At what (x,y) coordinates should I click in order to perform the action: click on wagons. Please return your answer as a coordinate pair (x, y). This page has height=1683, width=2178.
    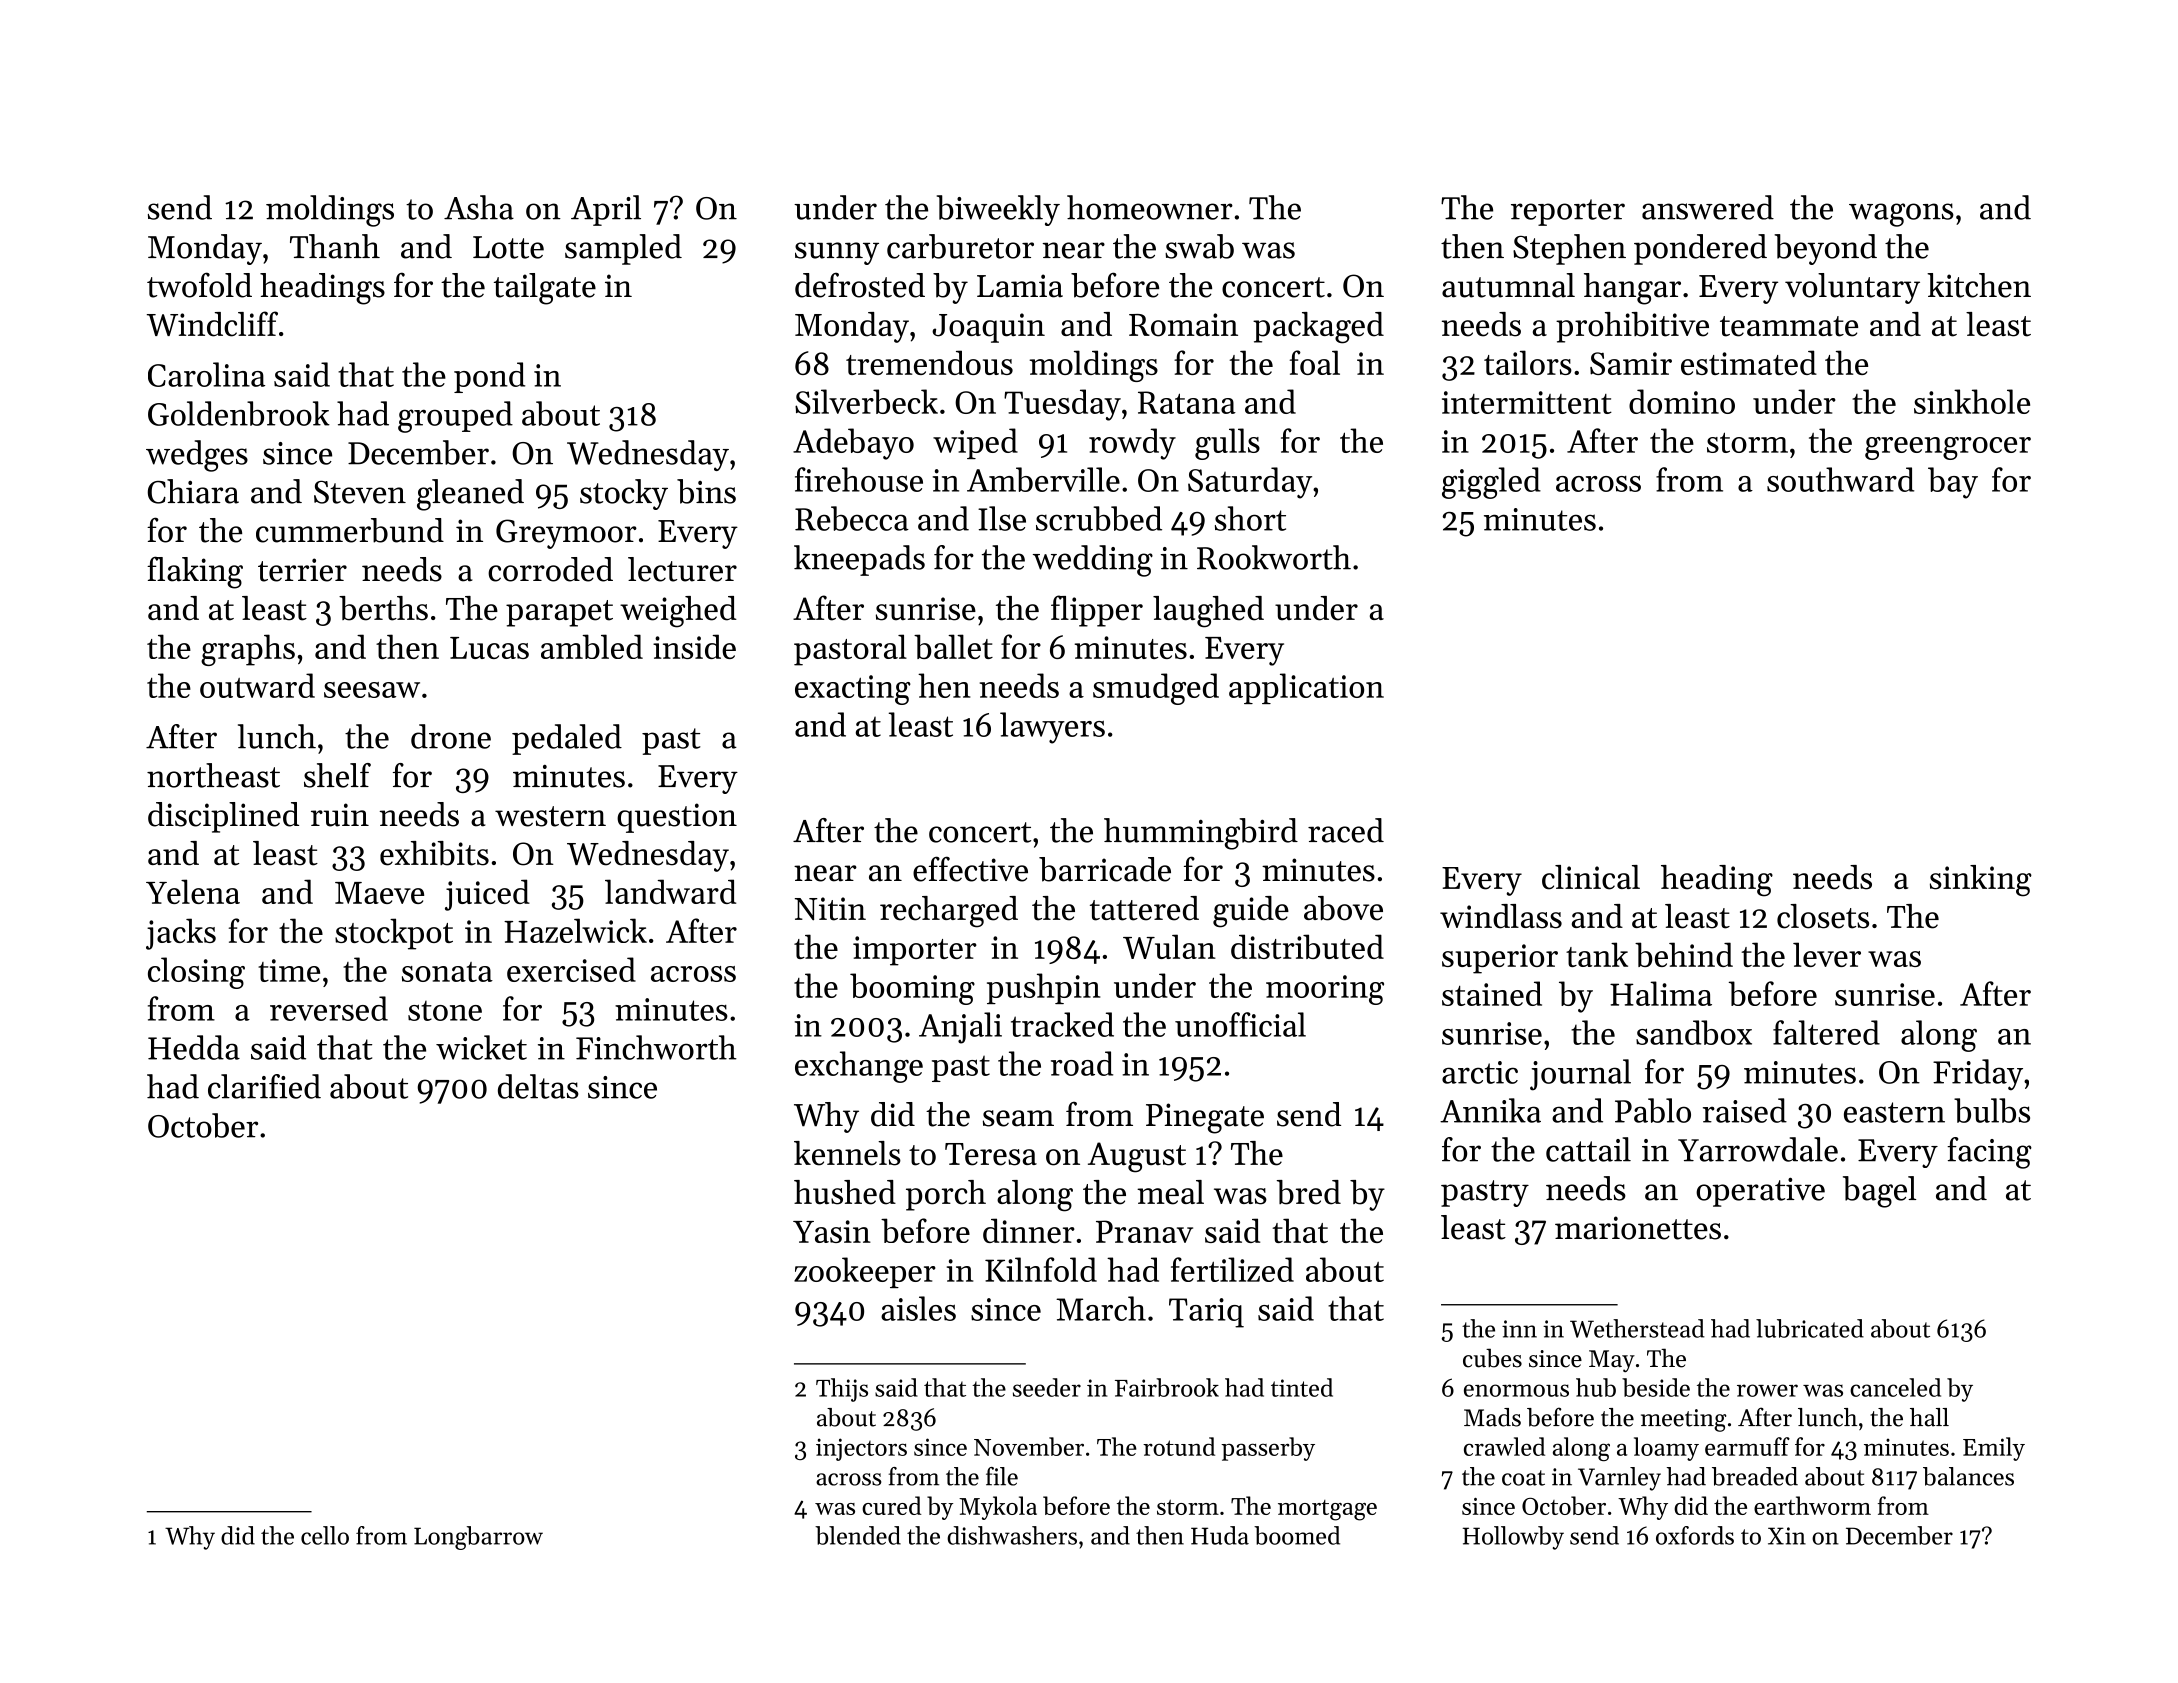
    Looking at the image, I should click on (1901, 215).
